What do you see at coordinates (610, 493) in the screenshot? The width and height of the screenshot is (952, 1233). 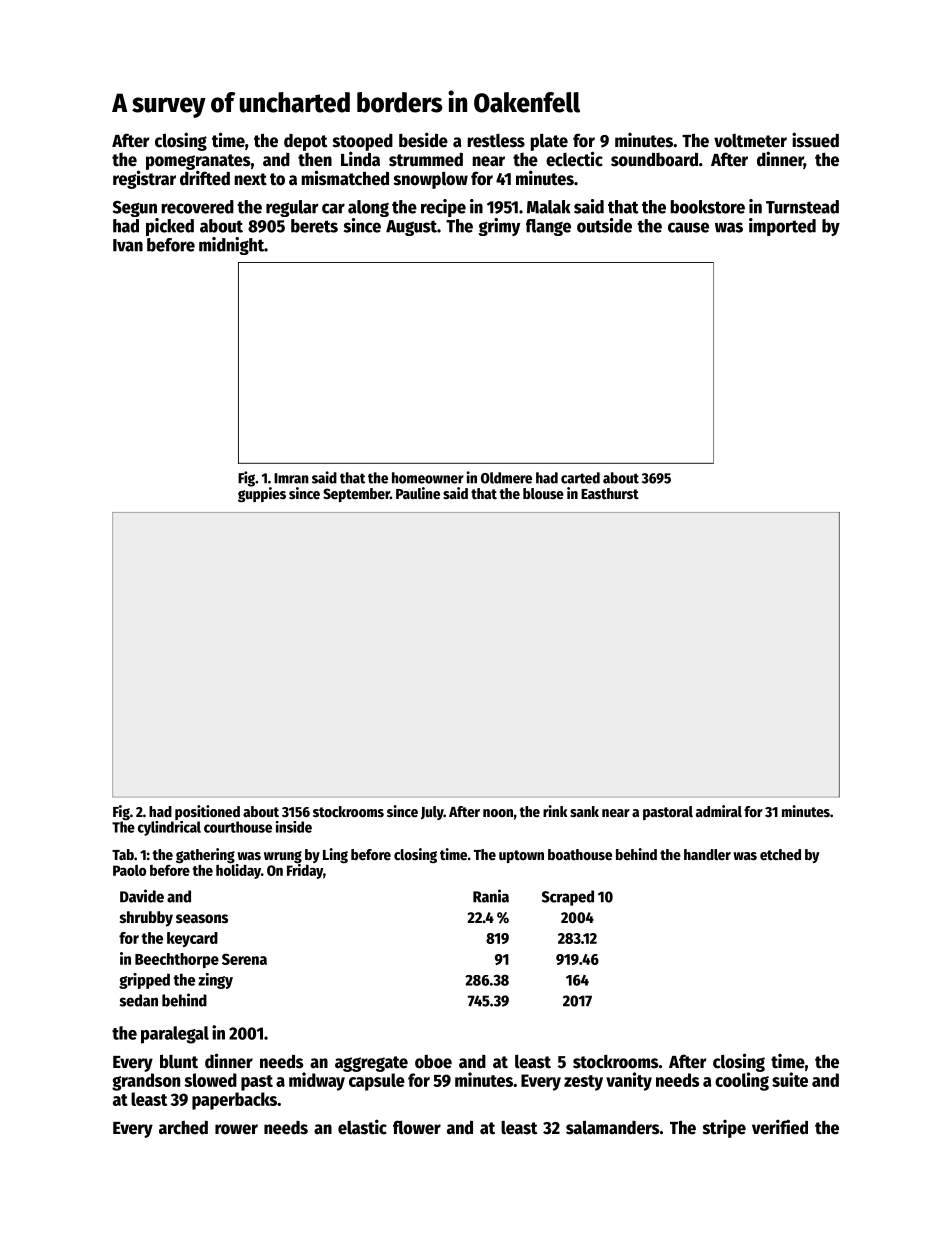 I see `Easthurst` at bounding box center [610, 493].
